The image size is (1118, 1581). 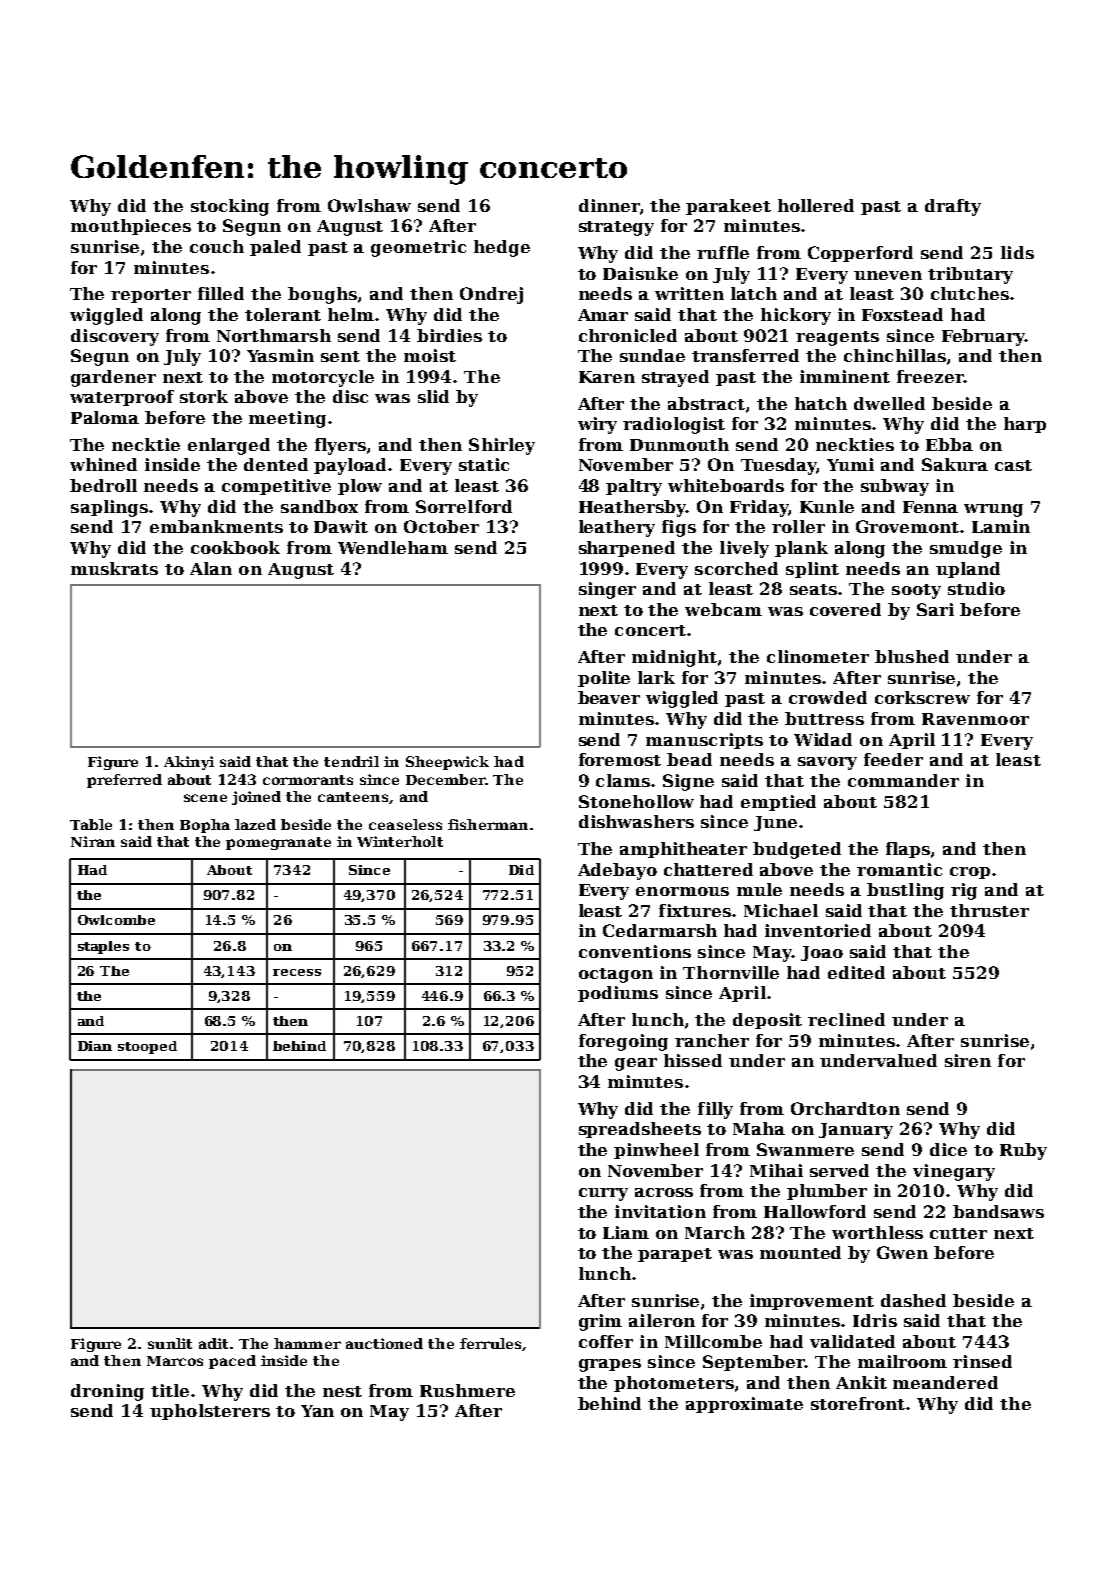 I want to click on Alan, so click(x=211, y=568).
